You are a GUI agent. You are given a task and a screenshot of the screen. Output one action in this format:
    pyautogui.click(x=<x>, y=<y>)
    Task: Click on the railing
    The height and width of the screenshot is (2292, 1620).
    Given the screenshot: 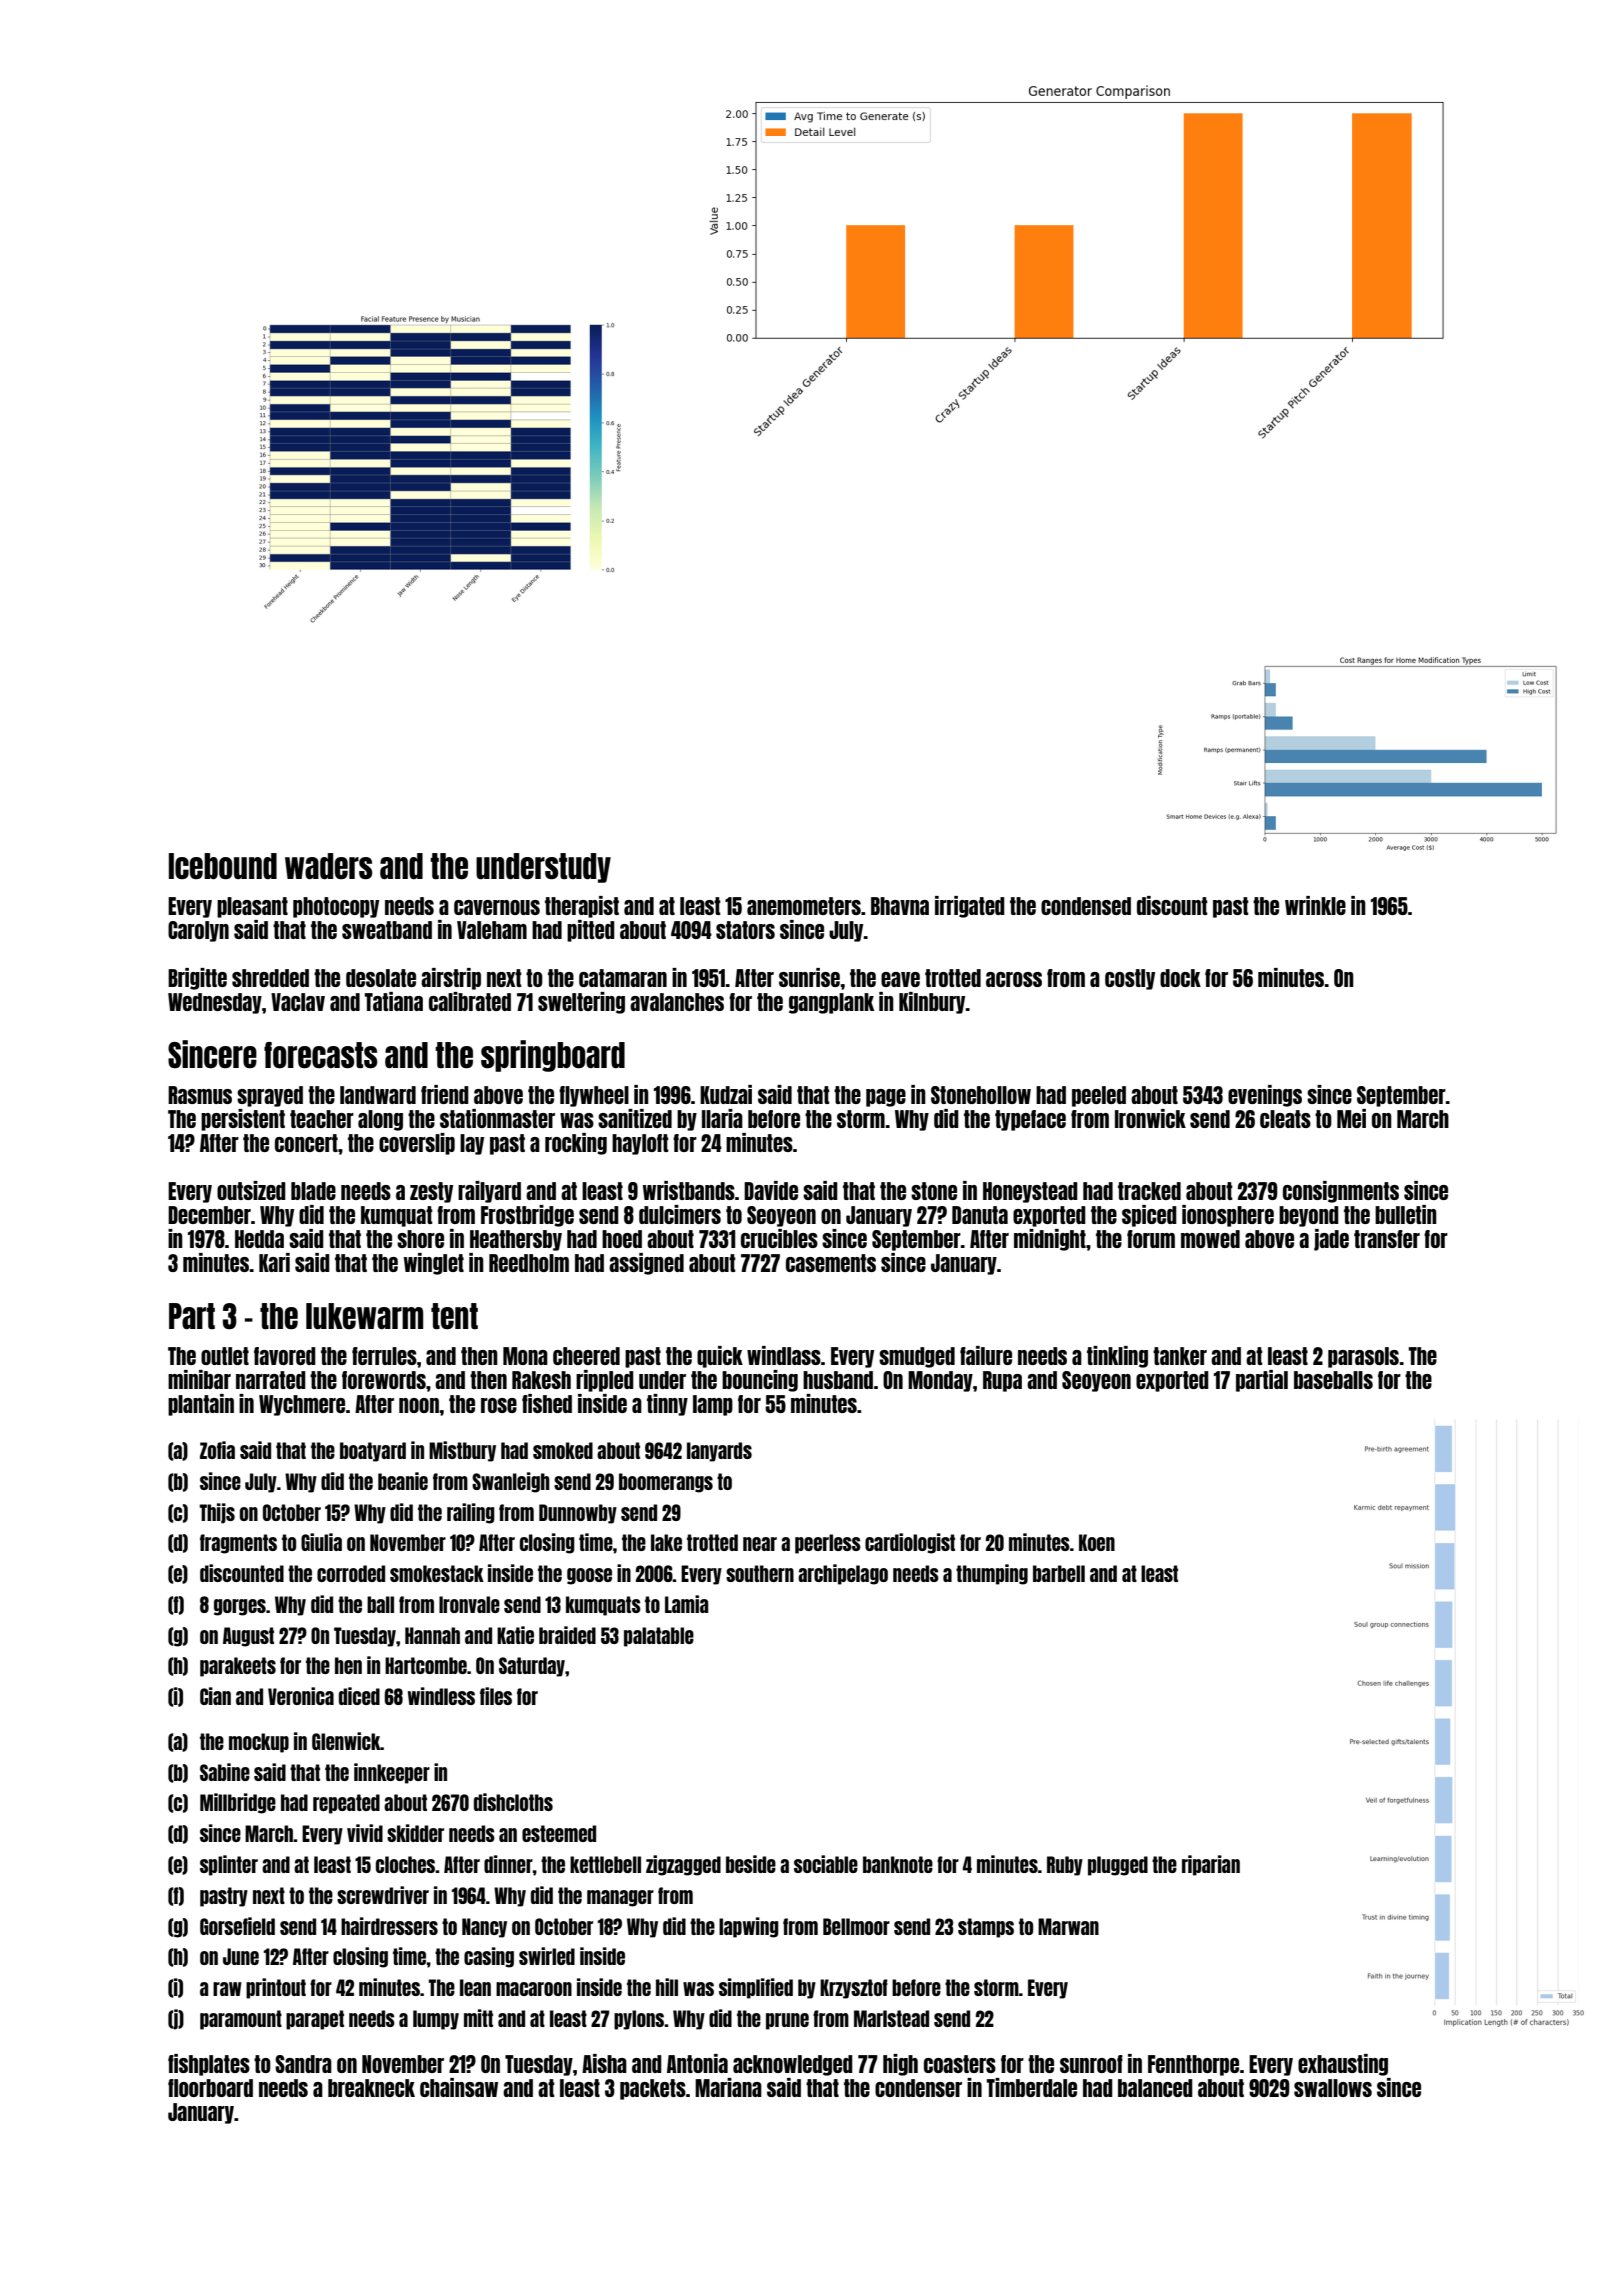 What is the action you would take?
    pyautogui.click(x=471, y=1513)
